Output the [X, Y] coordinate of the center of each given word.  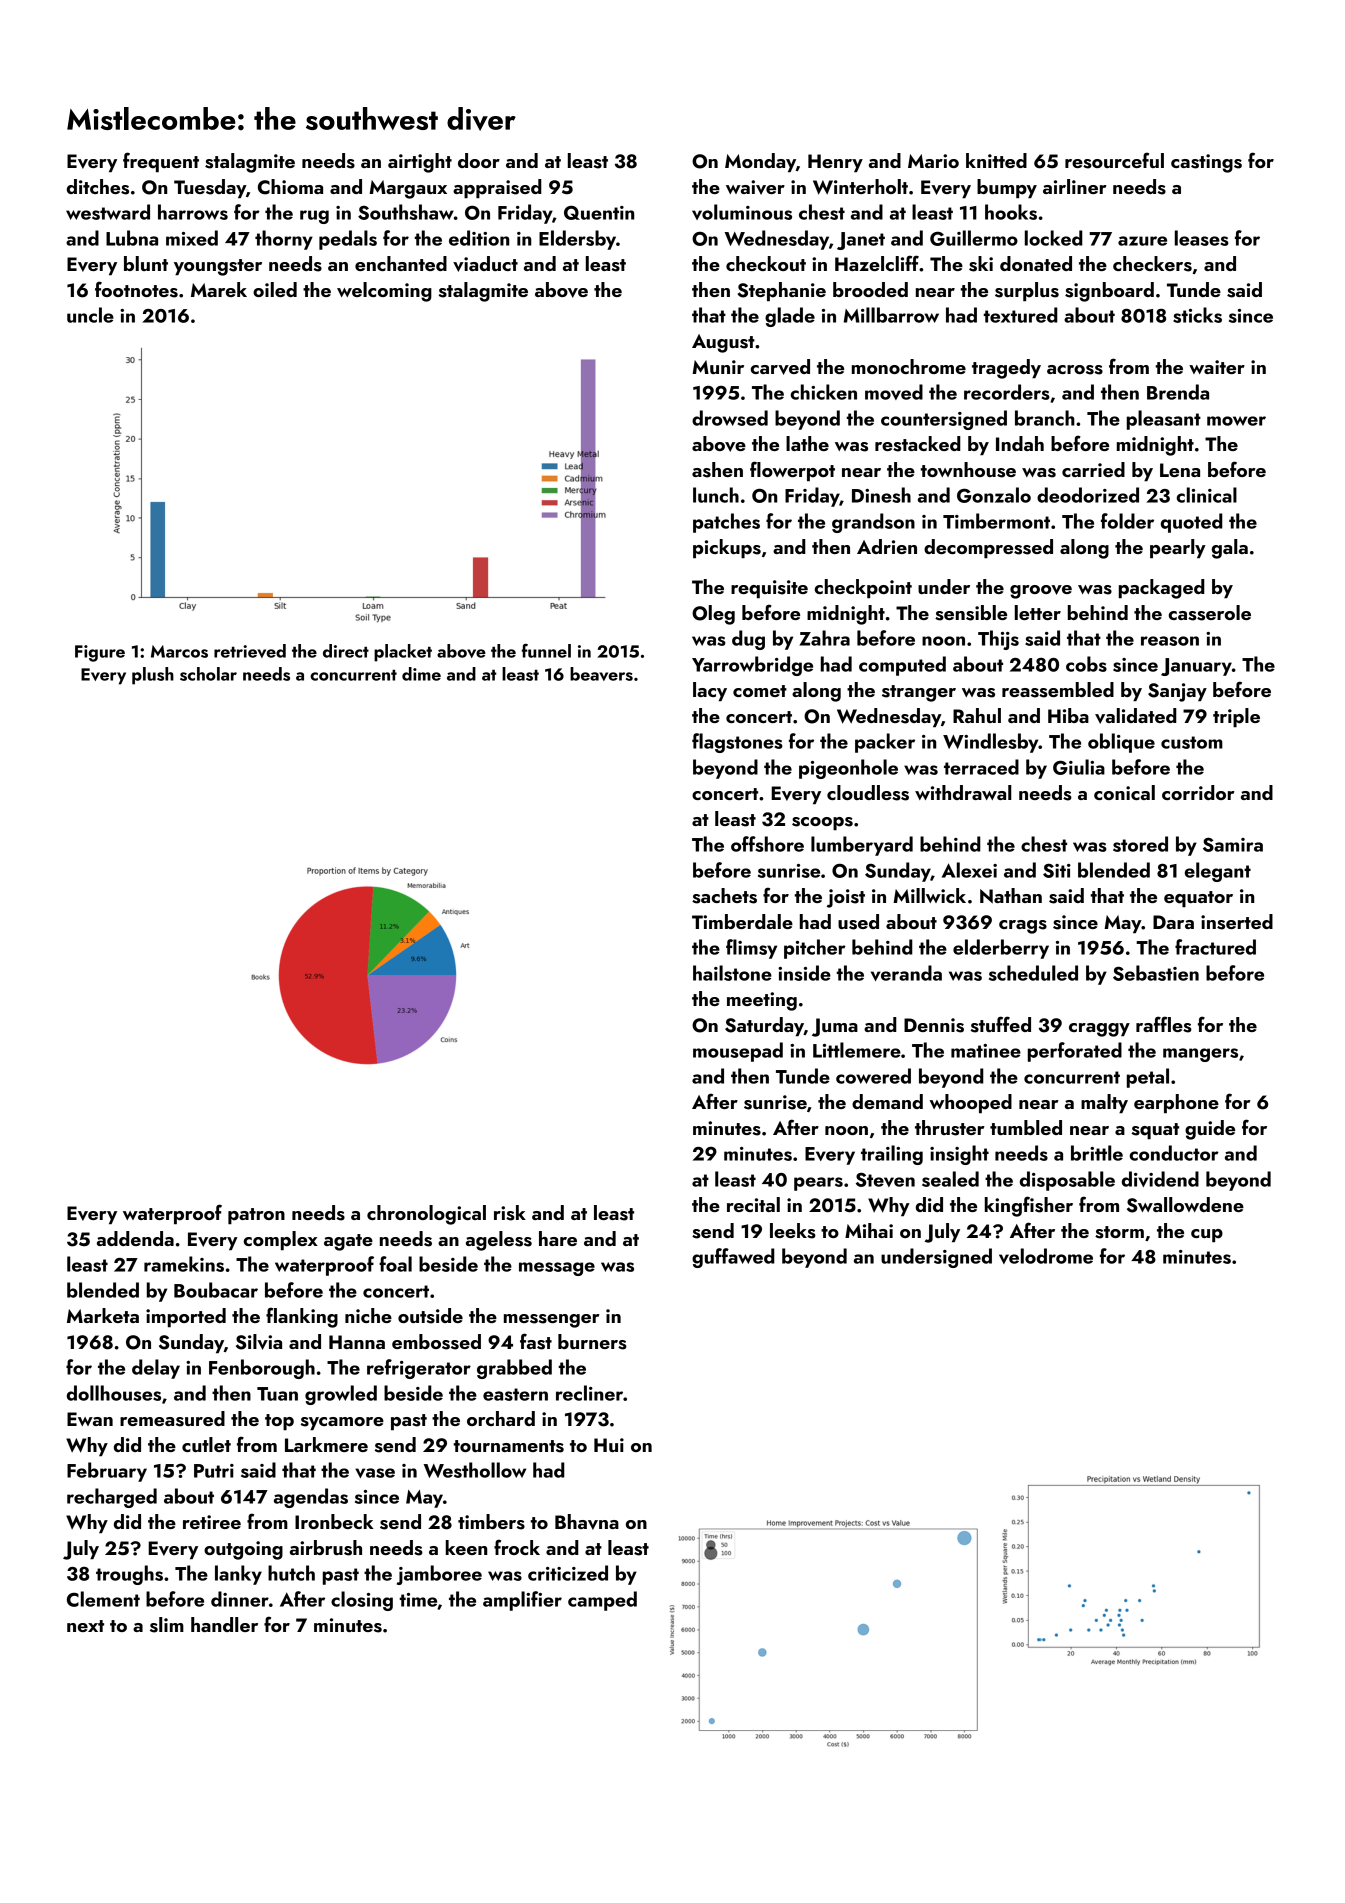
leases [1202, 238]
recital [753, 1204]
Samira [1233, 844]
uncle [90, 315]
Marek [219, 289]
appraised [497, 188]
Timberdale [742, 921]
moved [894, 392]
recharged [112, 1498]
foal [395, 1264]
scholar [208, 674]
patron [256, 1216]
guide [1210, 1130]
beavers [601, 674]
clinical [1207, 495]
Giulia [1079, 767]
